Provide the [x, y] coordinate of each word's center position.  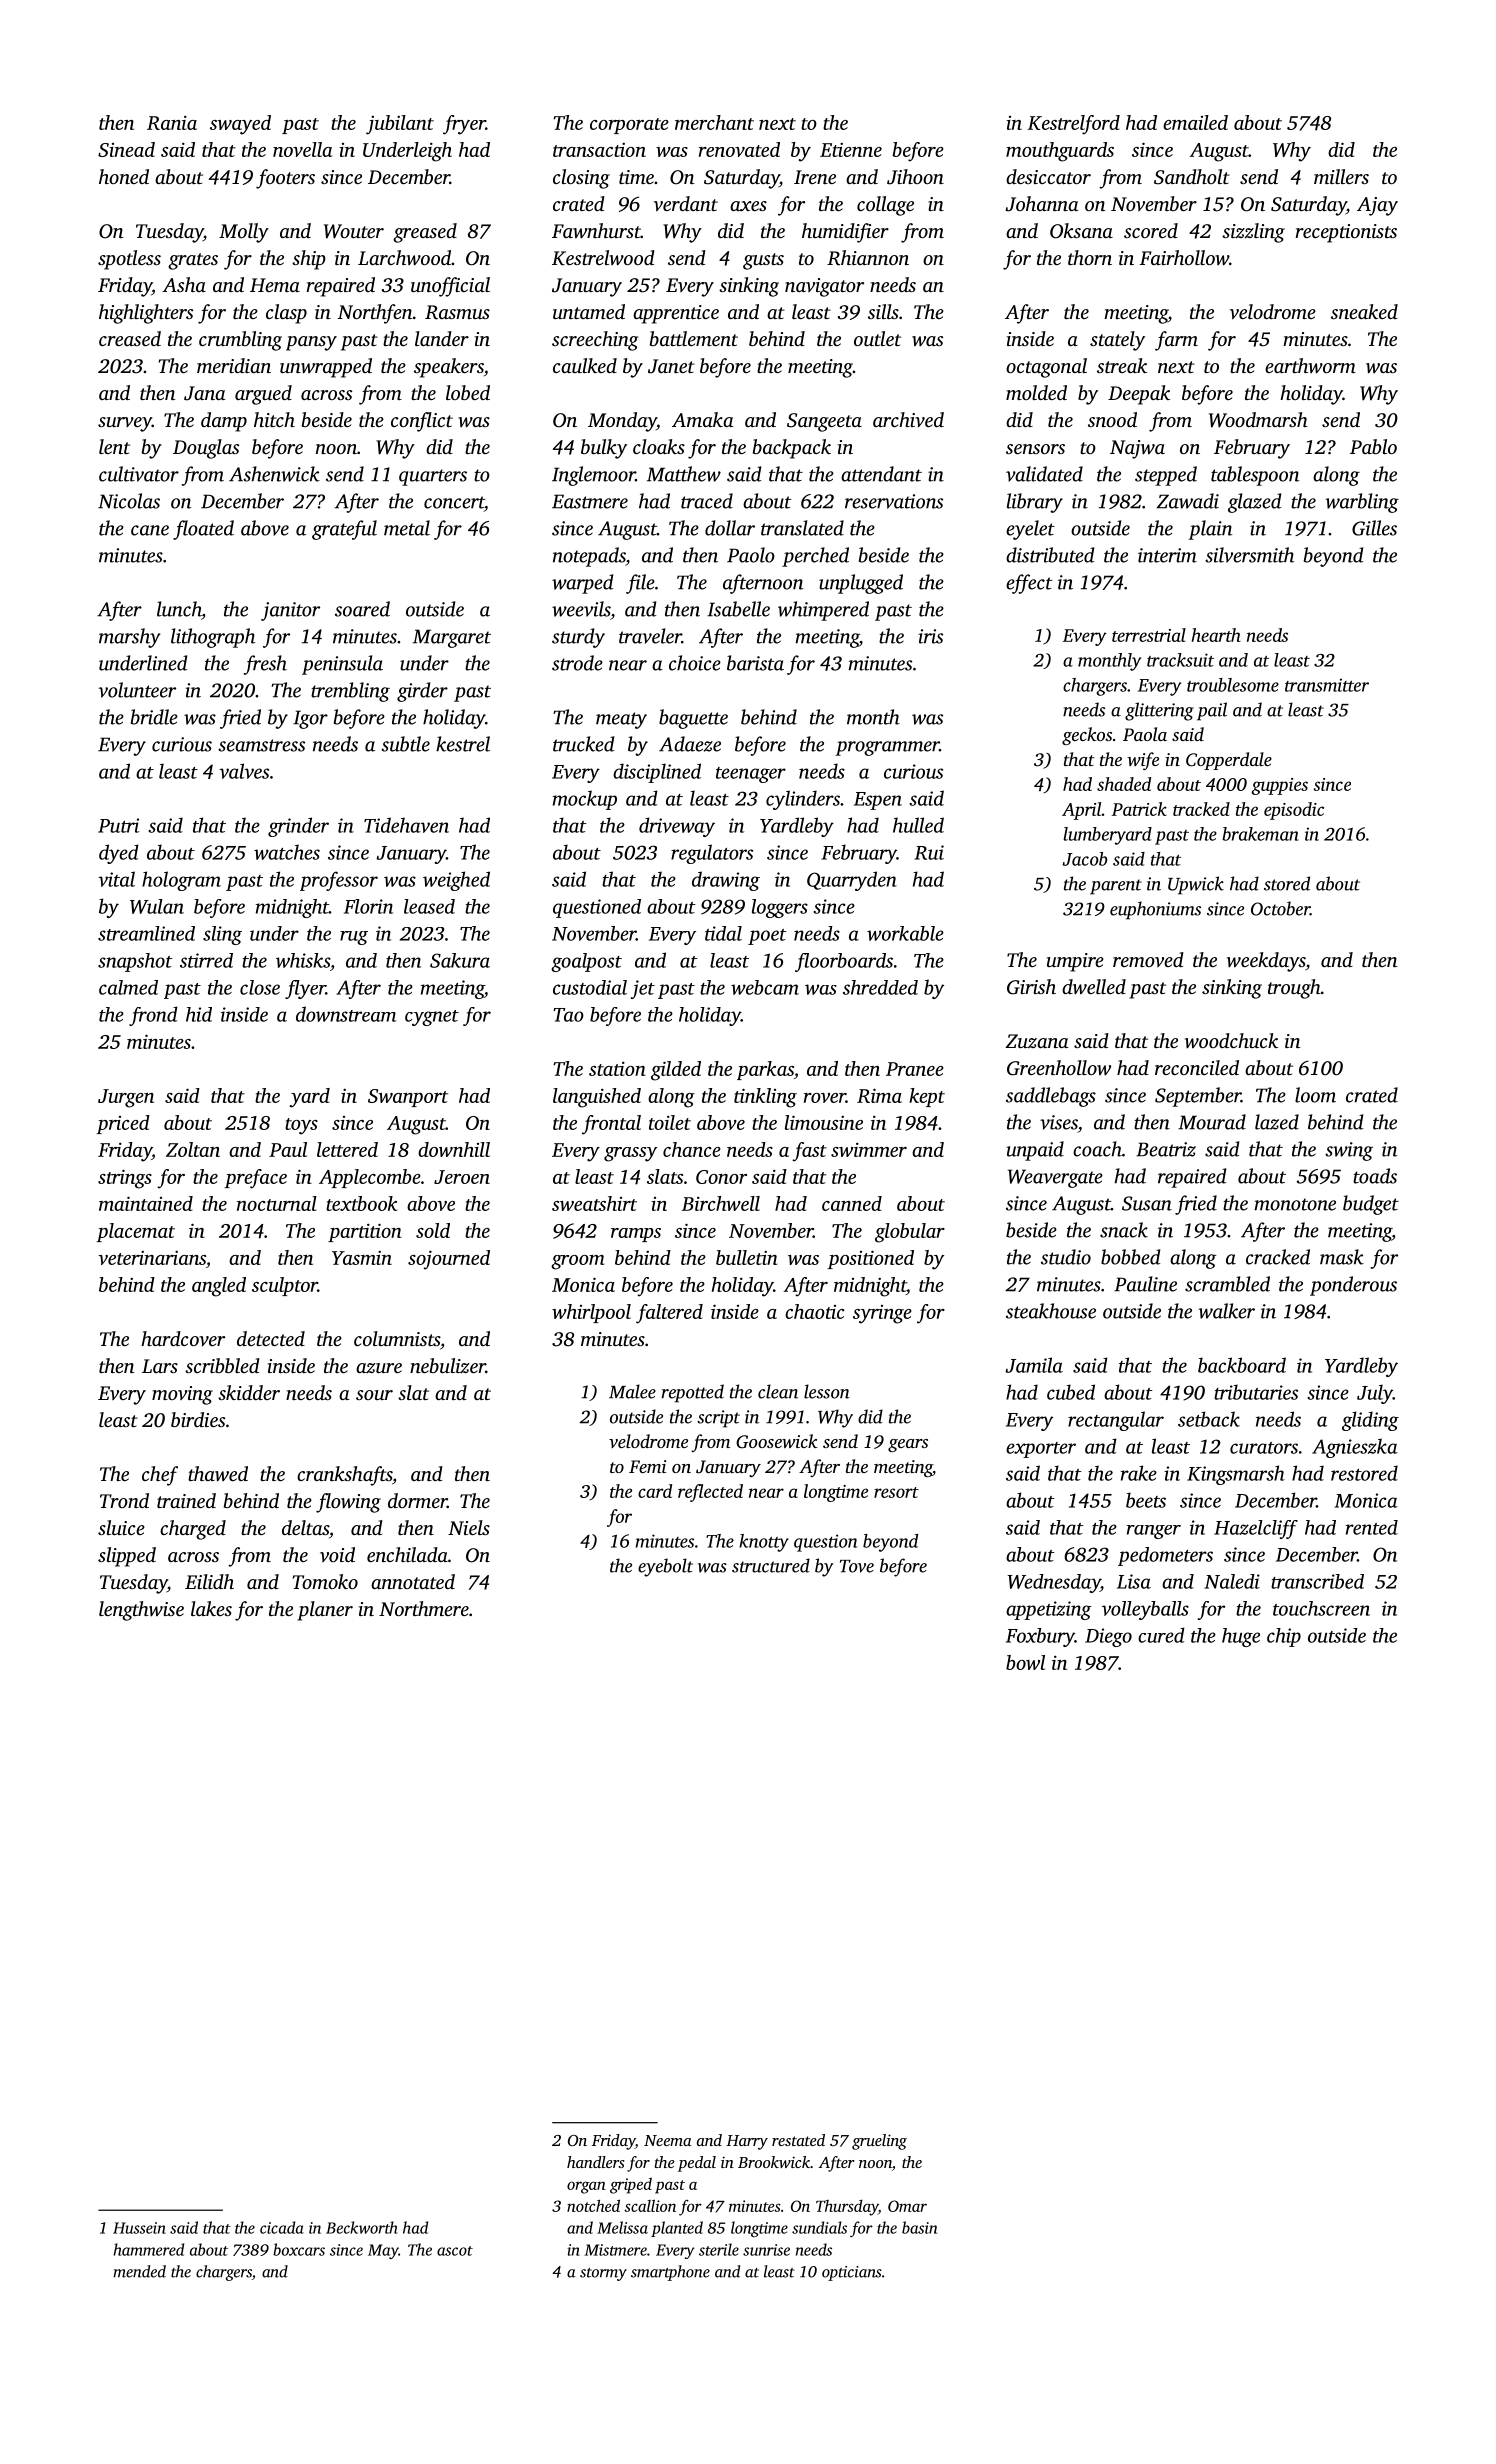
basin [919, 2227]
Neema [668, 2140]
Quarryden [852, 881]
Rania [172, 123]
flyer [305, 989]
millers [1341, 176]
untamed [589, 311]
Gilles [1374, 528]
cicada [282, 2227]
